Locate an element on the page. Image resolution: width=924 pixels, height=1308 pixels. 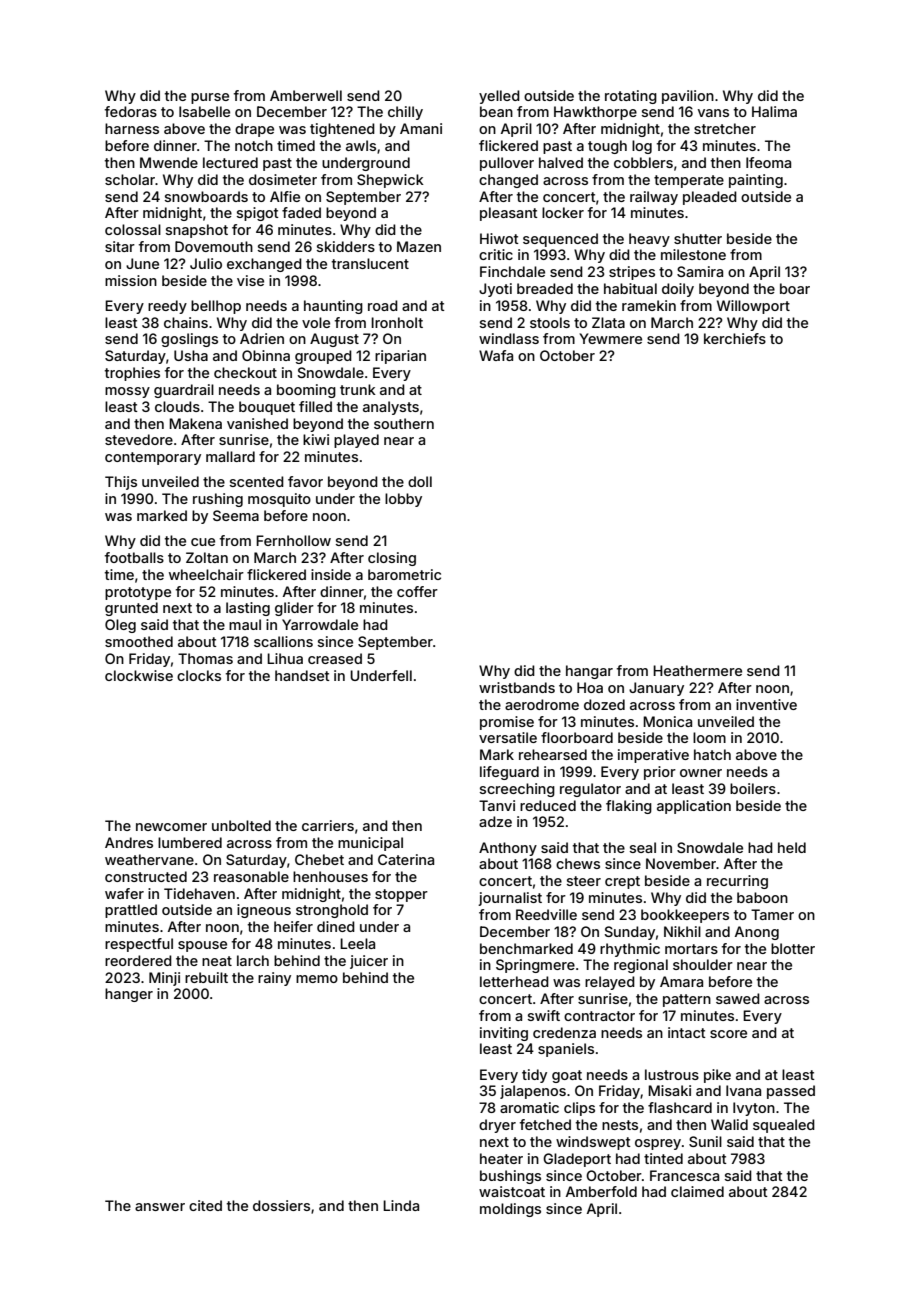
Halima is located at coordinates (774, 111).
